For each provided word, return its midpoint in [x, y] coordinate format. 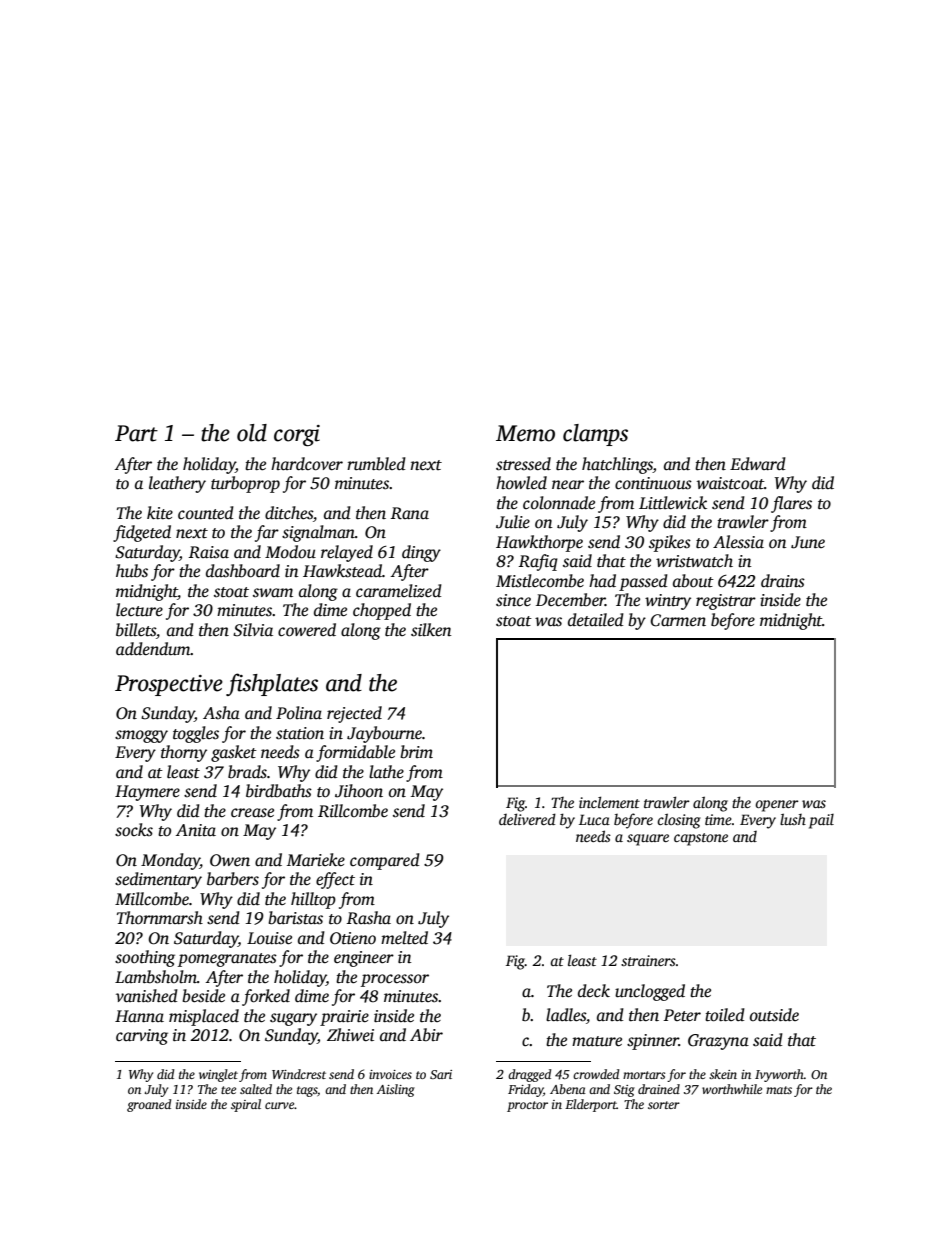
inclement [609, 802]
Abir [426, 1034]
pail [821, 821]
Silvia [253, 630]
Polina [299, 712]
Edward [758, 463]
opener [777, 806]
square [648, 840]
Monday [170, 861]
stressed [523, 464]
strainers [648, 960]
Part [136, 433]
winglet [218, 1075]
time [718, 819]
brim [416, 752]
